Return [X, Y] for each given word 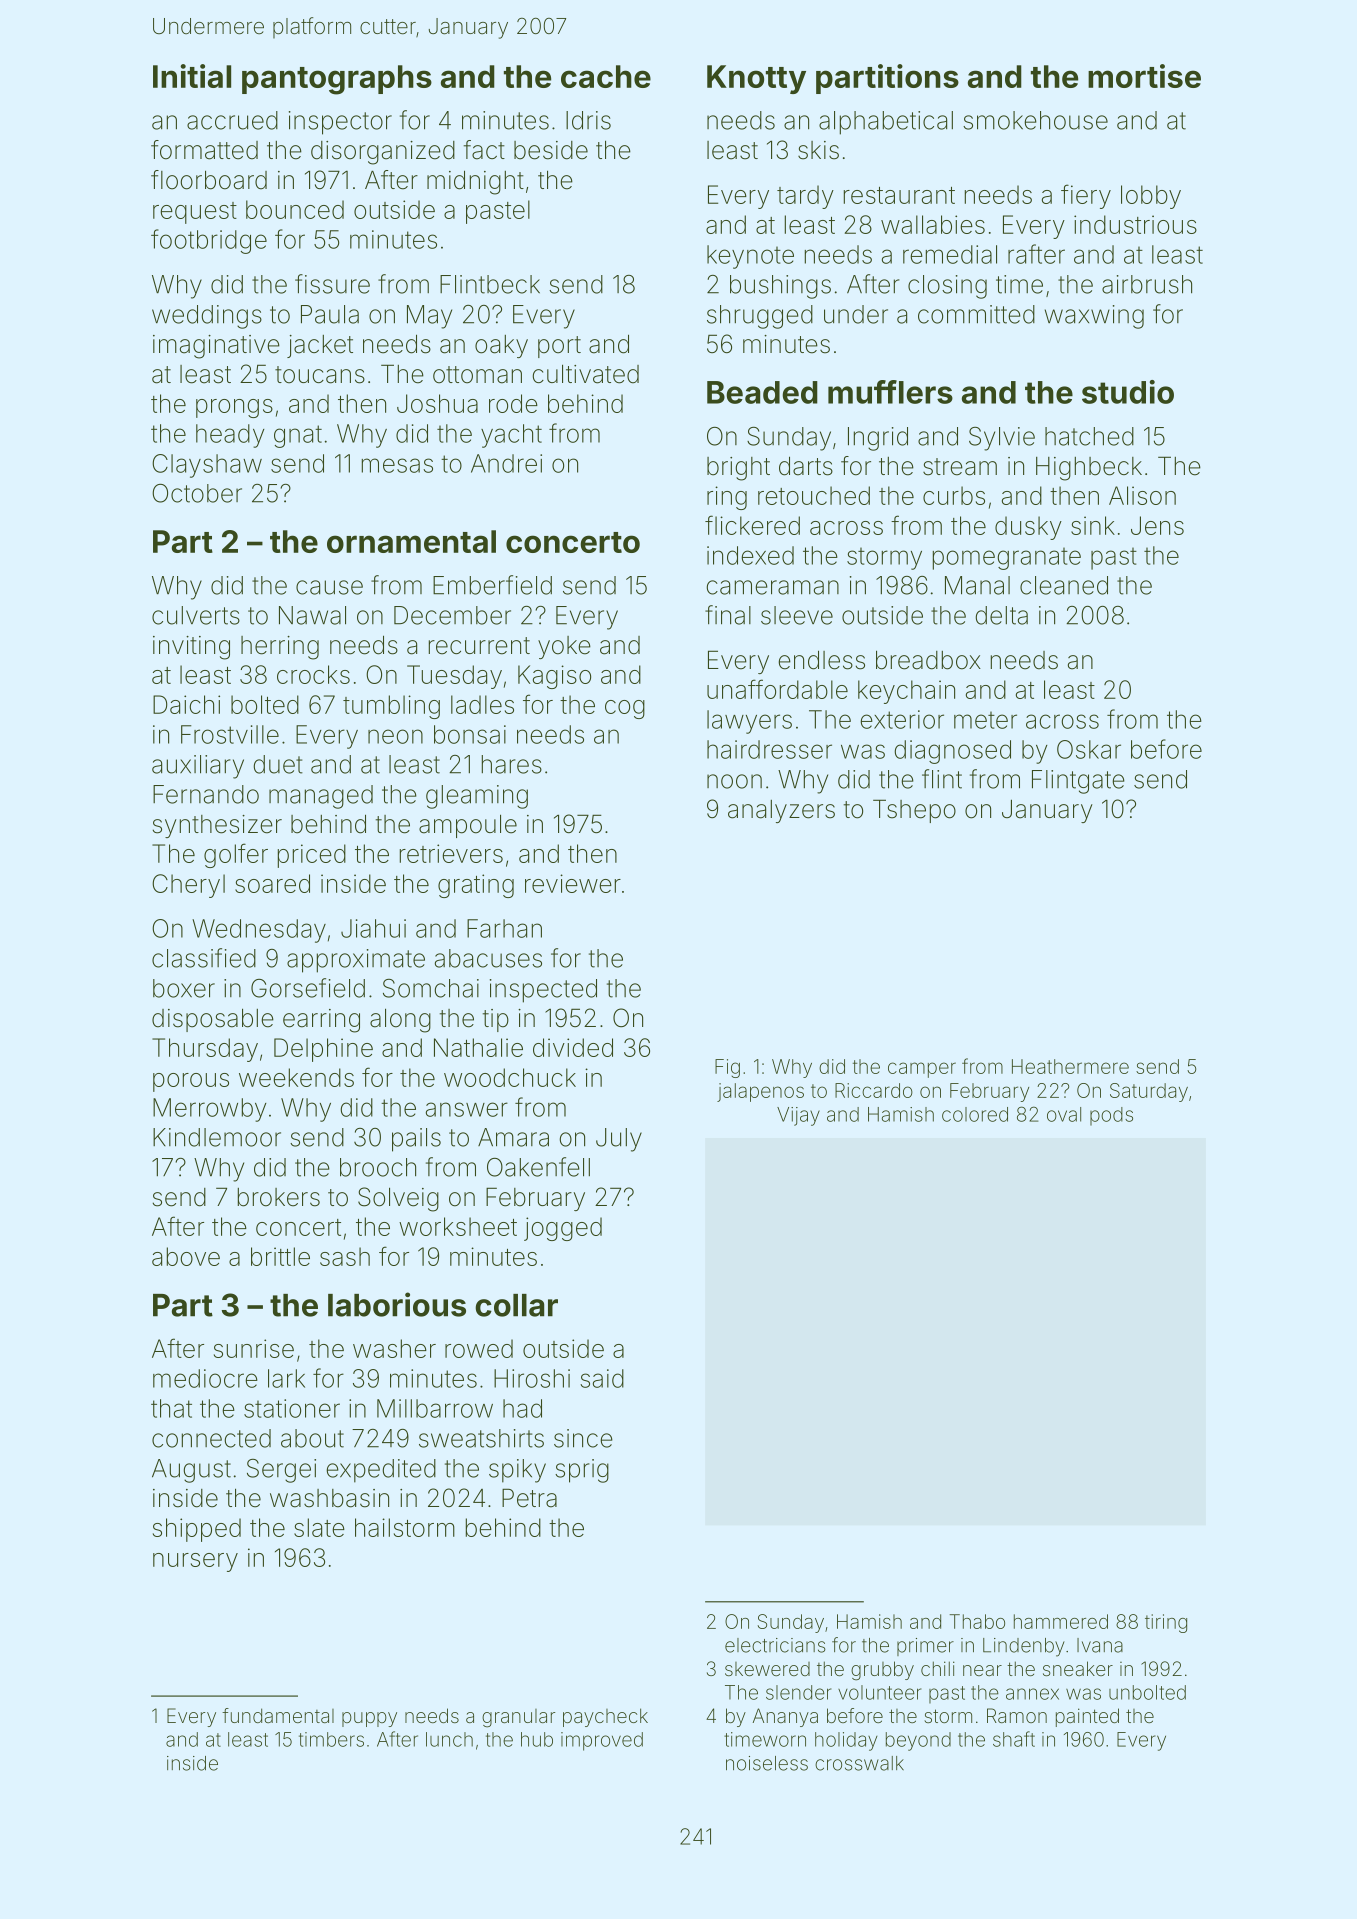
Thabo [977, 1621]
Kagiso [554, 677]
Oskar [1089, 749]
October [197, 493]
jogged [563, 1229]
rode [513, 403]
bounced [295, 209]
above [186, 1256]
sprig [582, 1471]
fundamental [278, 1715]
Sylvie [1002, 439]
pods [1111, 1116]
